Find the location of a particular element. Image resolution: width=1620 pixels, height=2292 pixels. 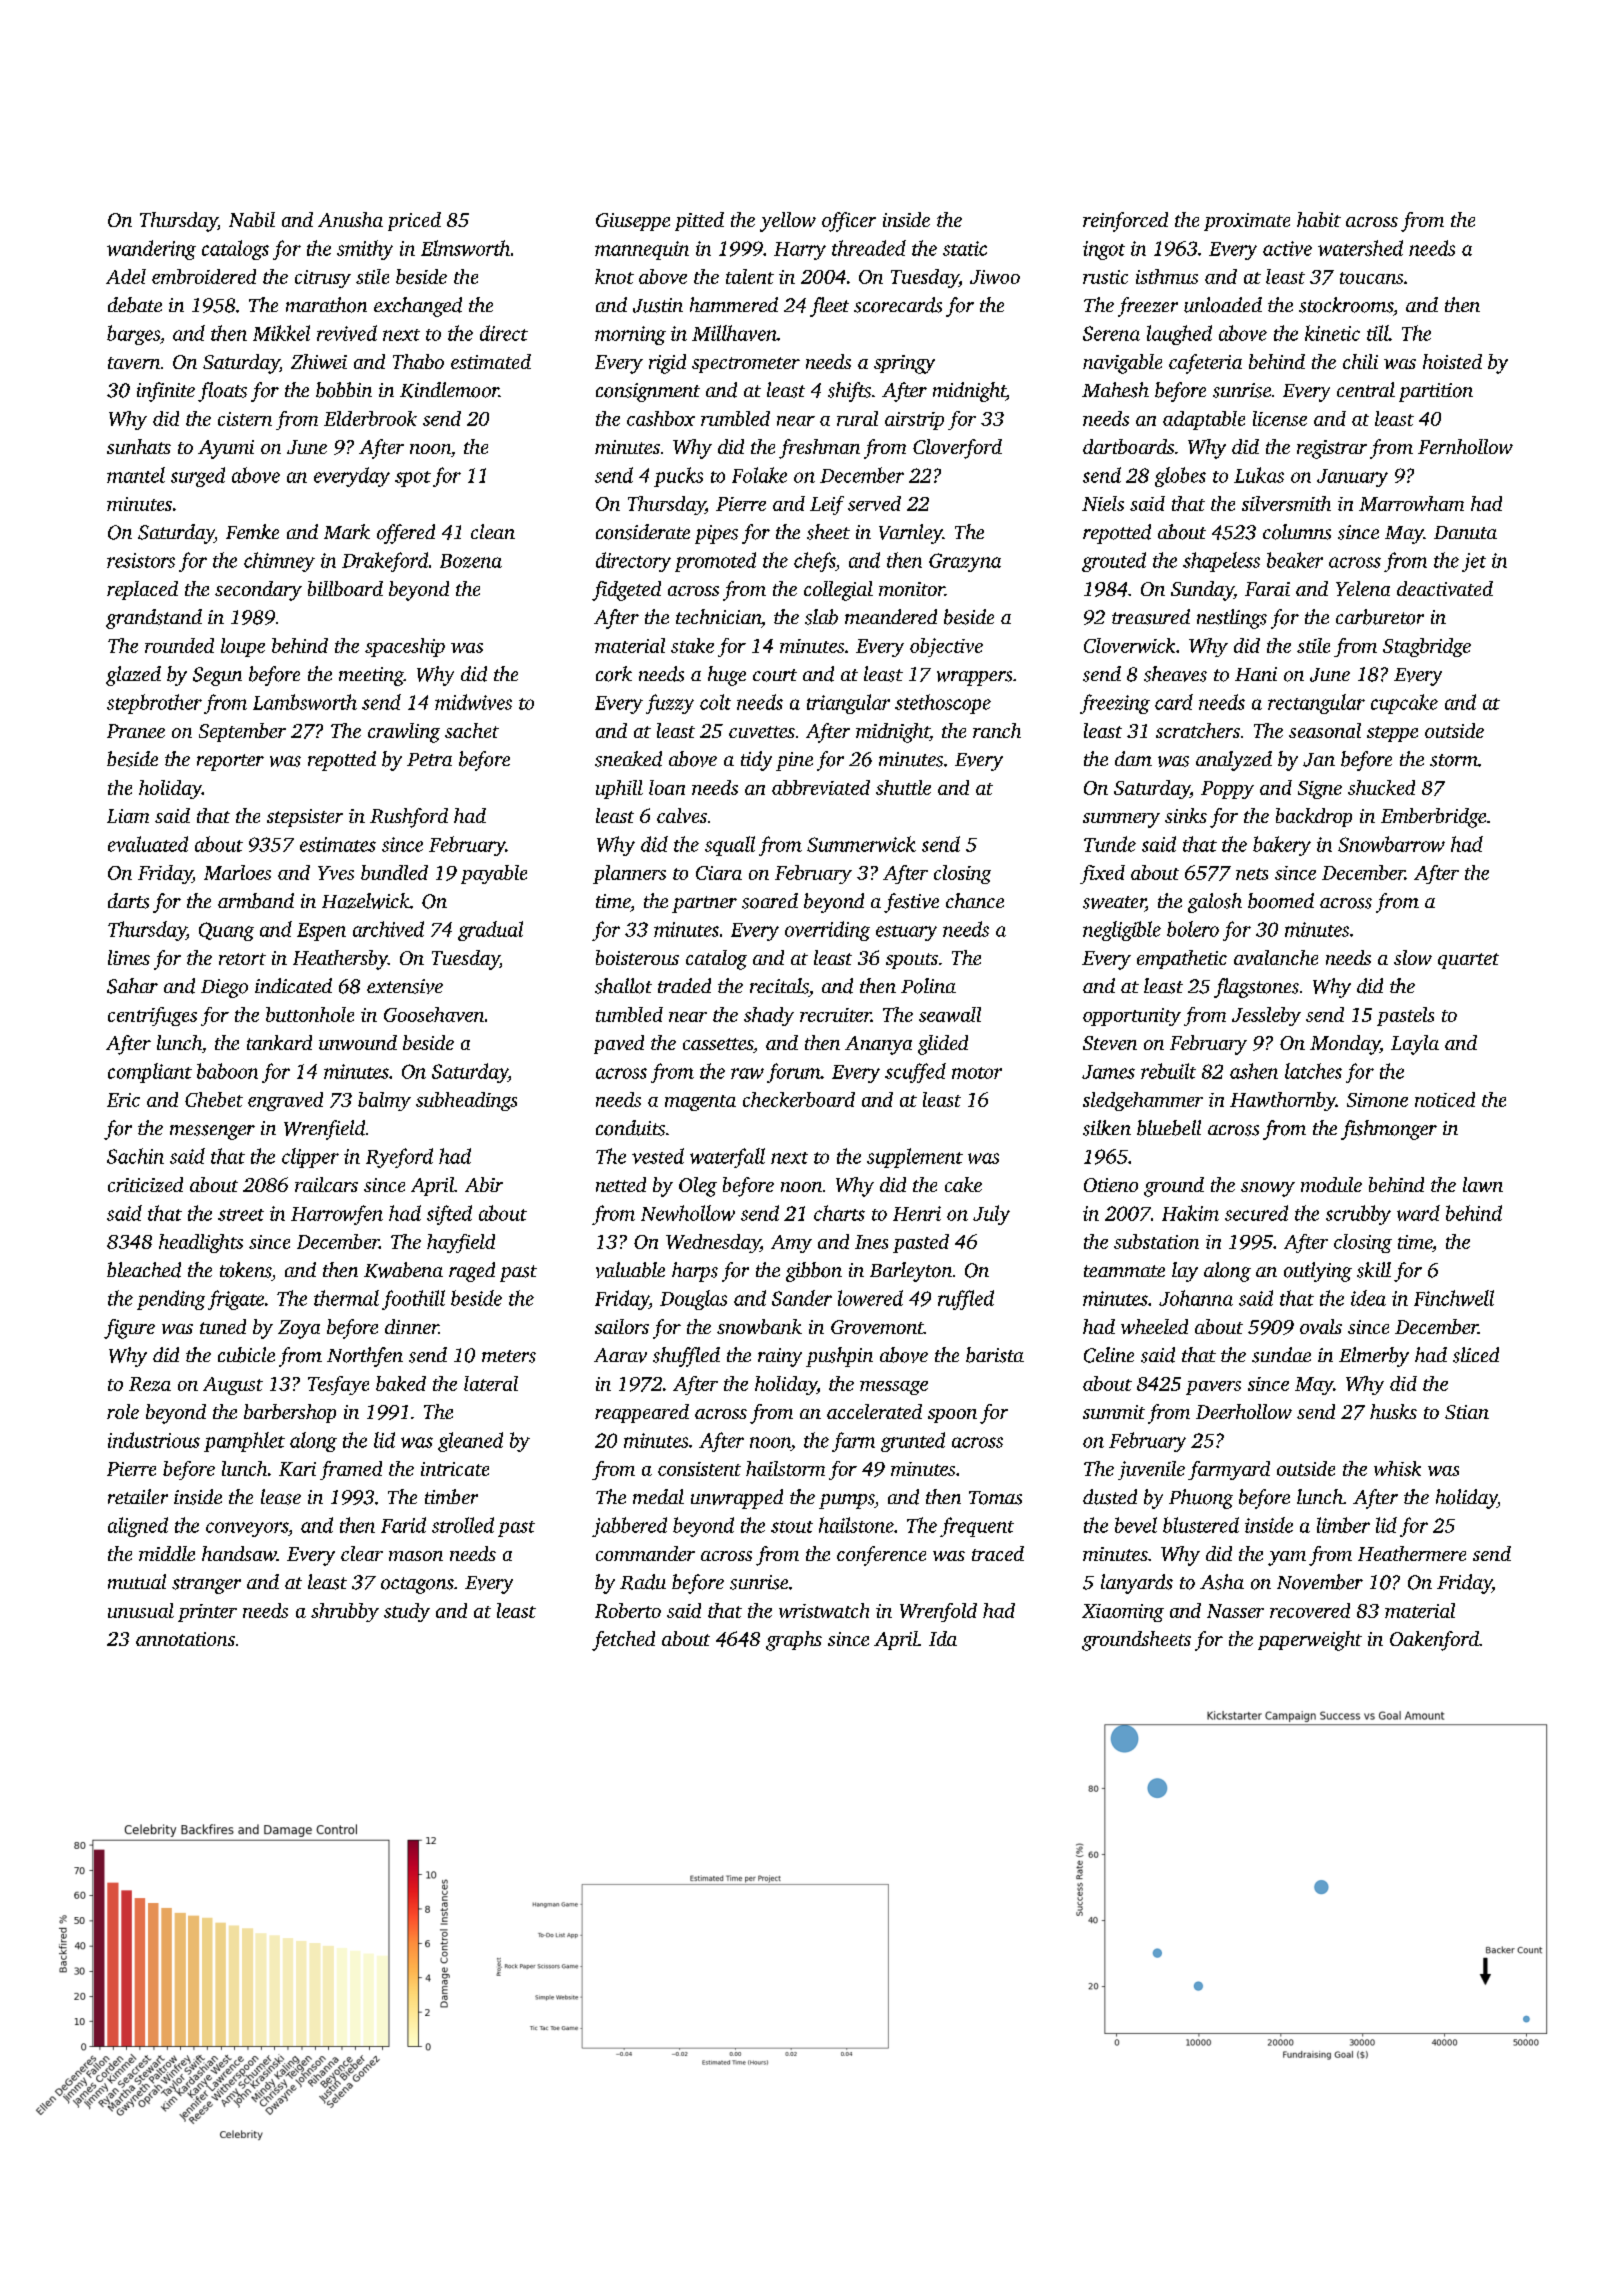

Otieno is located at coordinates (1111, 1185).
